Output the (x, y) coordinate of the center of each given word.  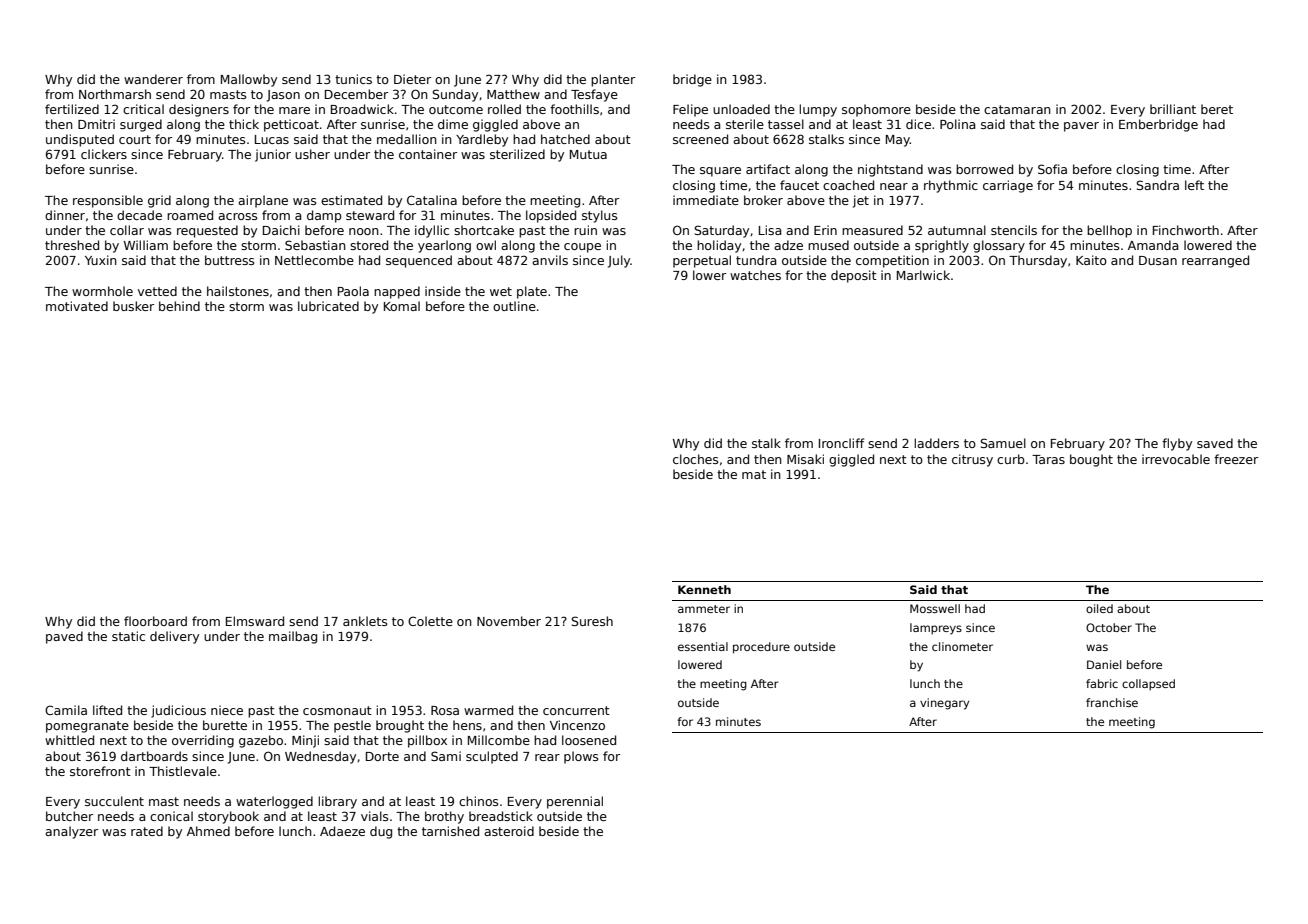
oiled (1099, 608)
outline (514, 306)
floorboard (155, 621)
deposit (854, 276)
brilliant (1173, 109)
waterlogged (274, 802)
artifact (768, 169)
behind (179, 306)
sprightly (942, 246)
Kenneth (704, 589)
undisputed (80, 140)
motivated (77, 306)
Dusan (1158, 260)
